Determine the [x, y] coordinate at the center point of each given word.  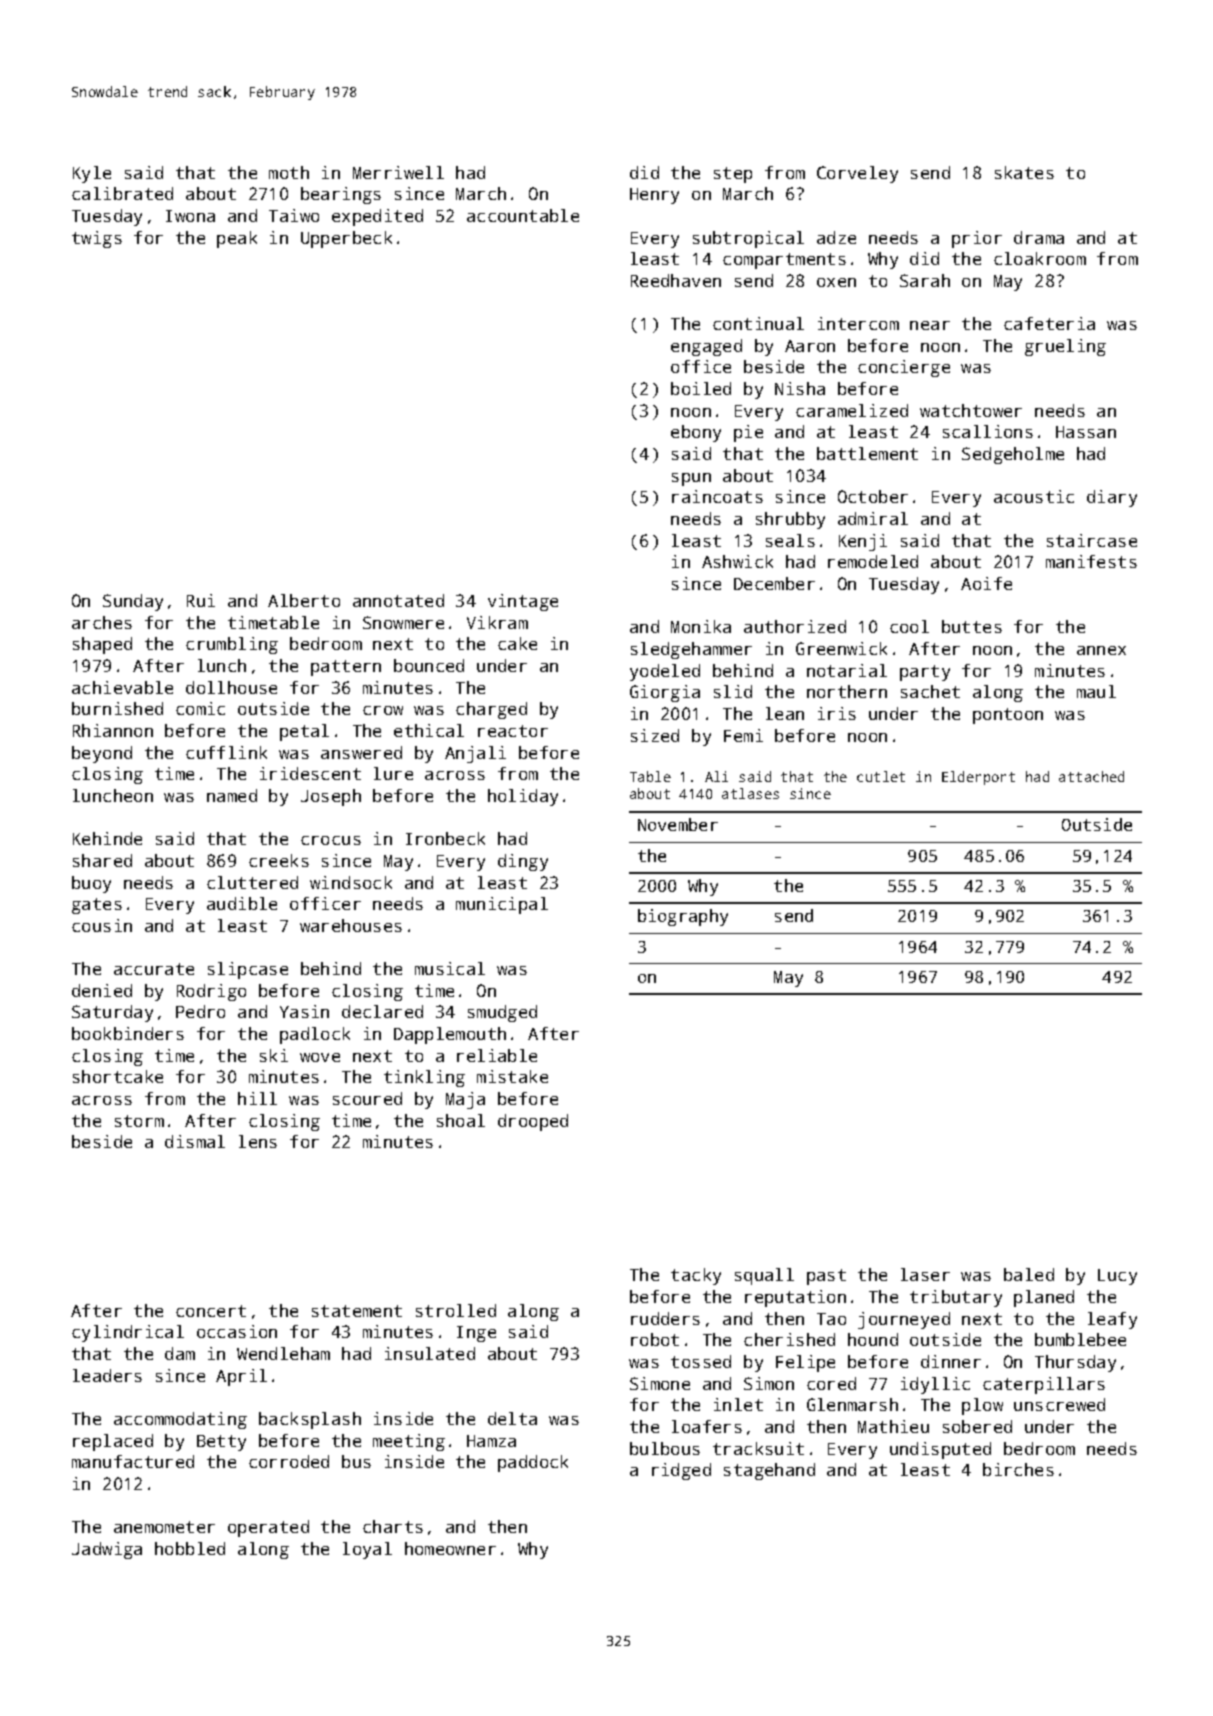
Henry [654, 196]
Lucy [1117, 1277]
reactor [513, 731]
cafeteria [1049, 323]
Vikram [497, 622]
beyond [102, 754]
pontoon [1008, 716]
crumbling [232, 645]
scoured [367, 1098]
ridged [681, 1471]
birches [1018, 1469]
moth [289, 172]
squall [764, 1276]
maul [1096, 691]
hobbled [190, 1548]
